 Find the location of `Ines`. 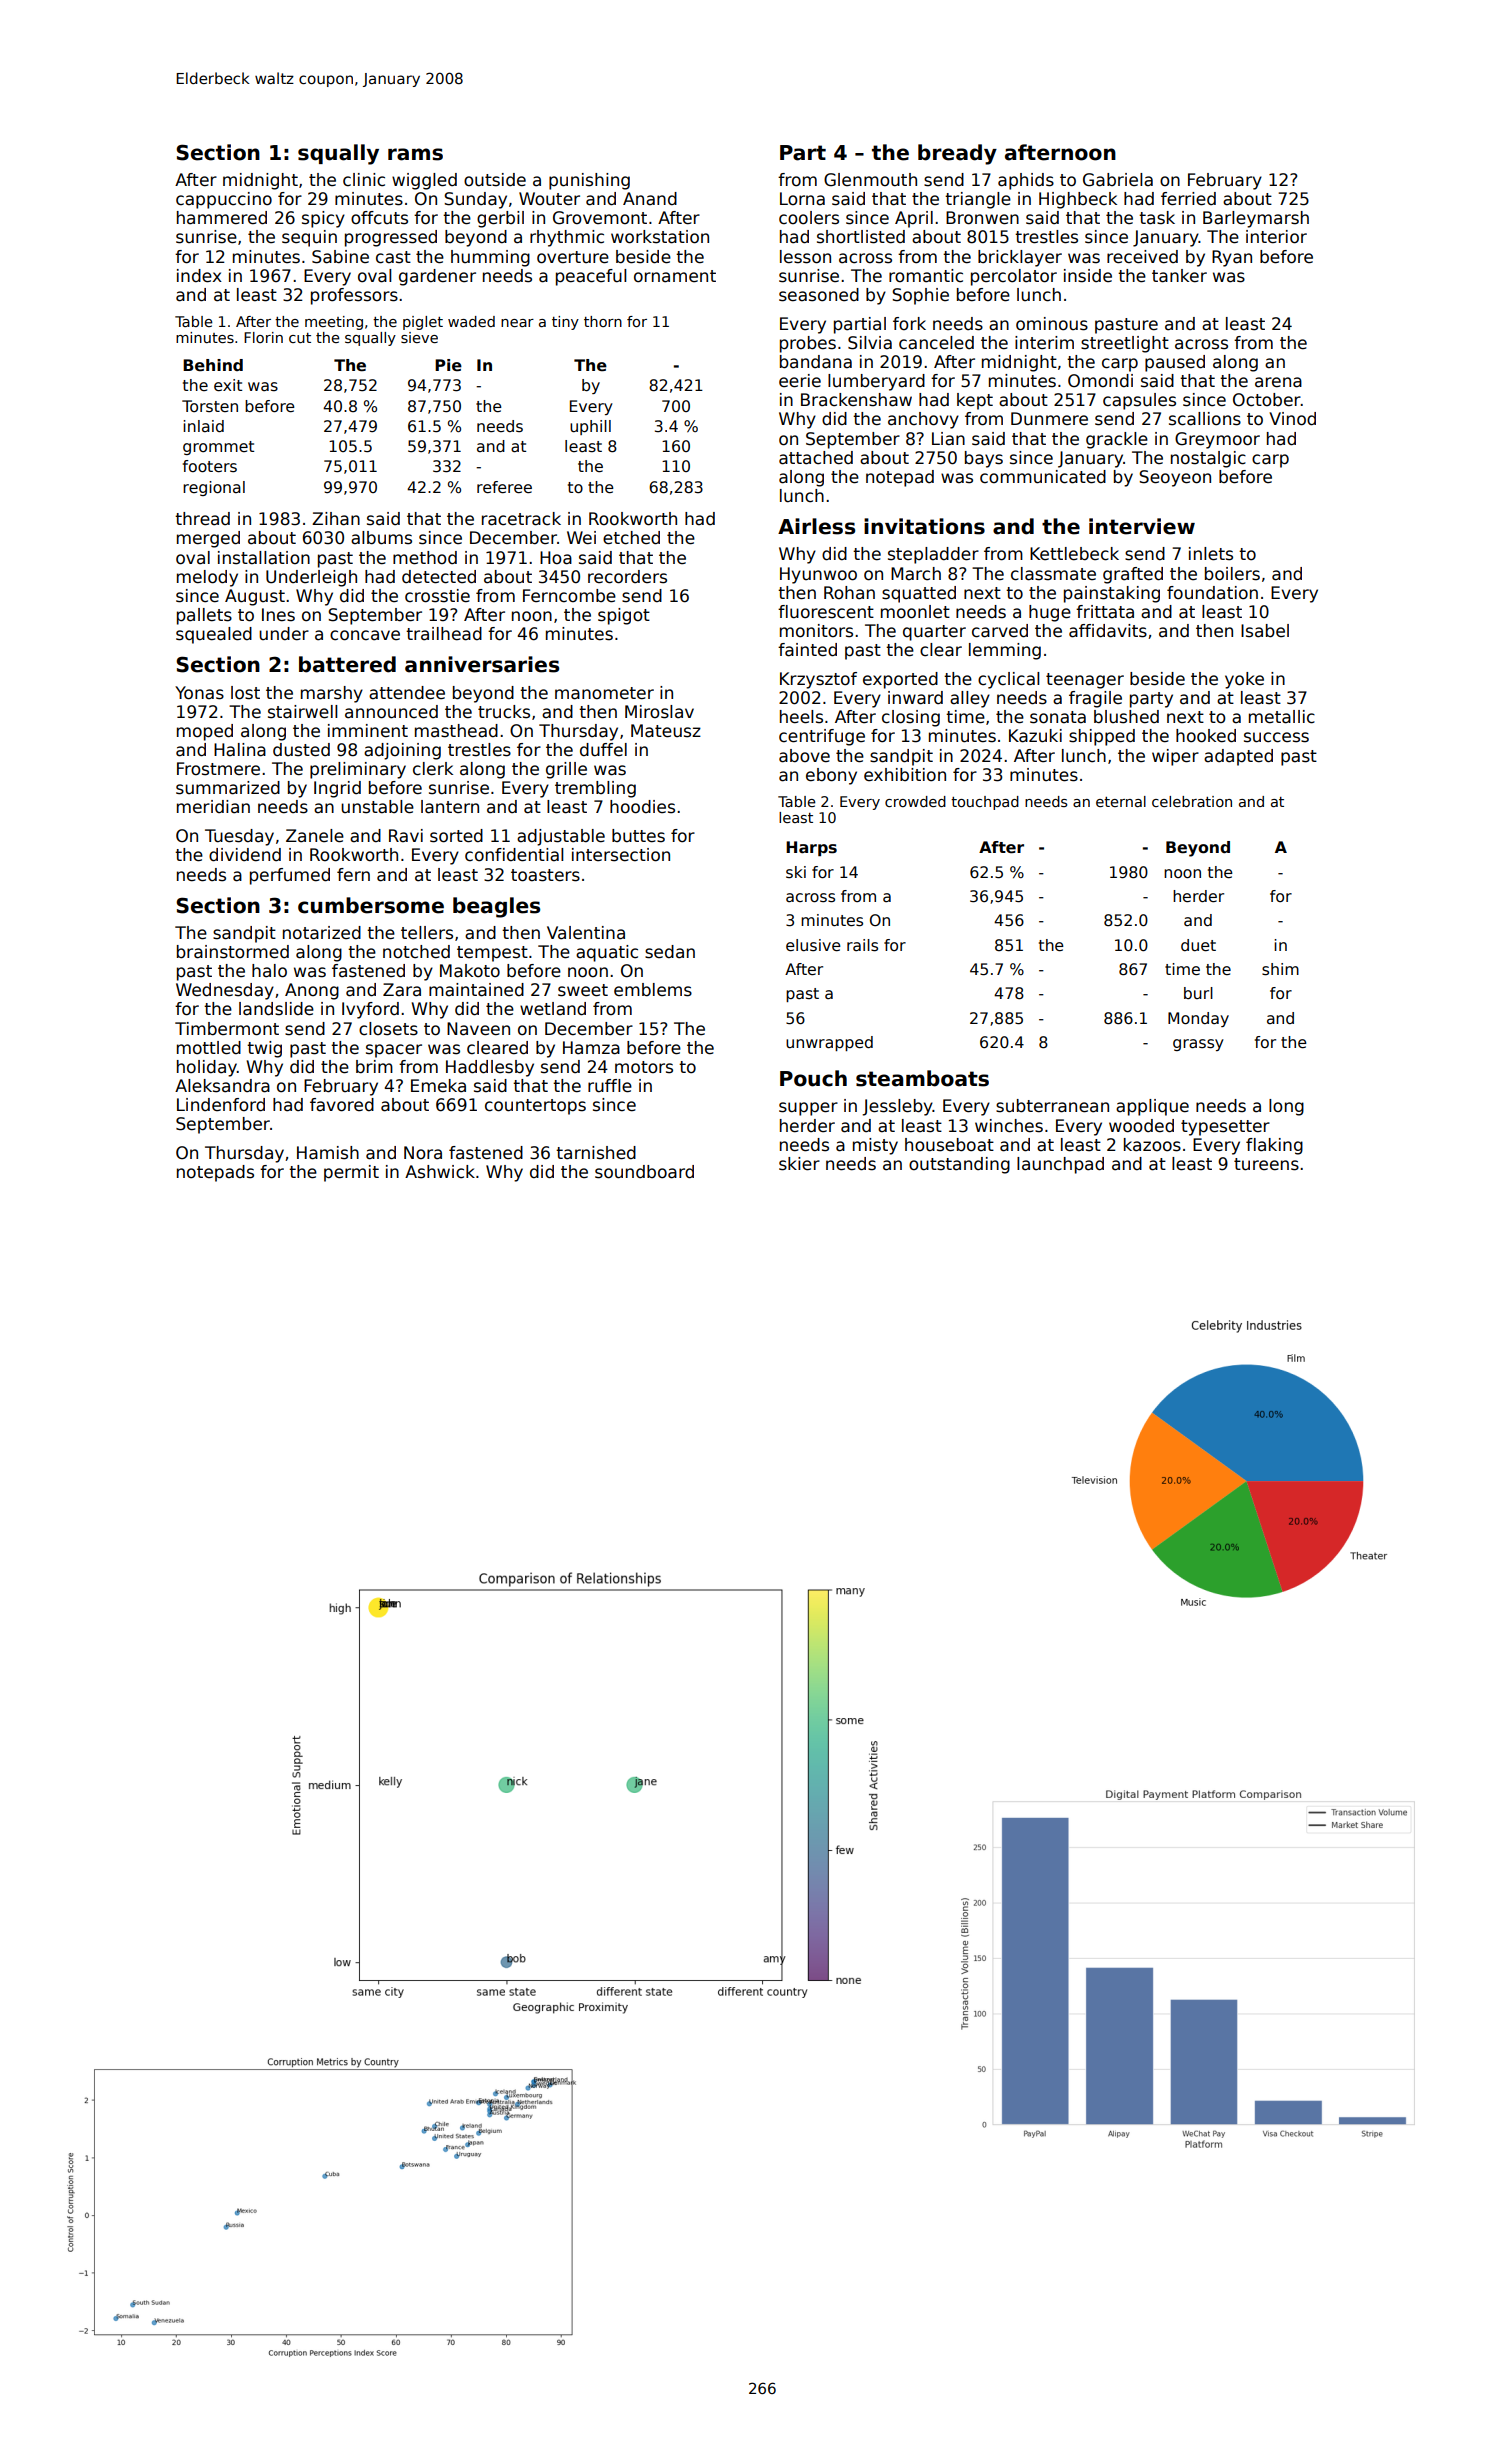

Ines is located at coordinates (278, 615).
